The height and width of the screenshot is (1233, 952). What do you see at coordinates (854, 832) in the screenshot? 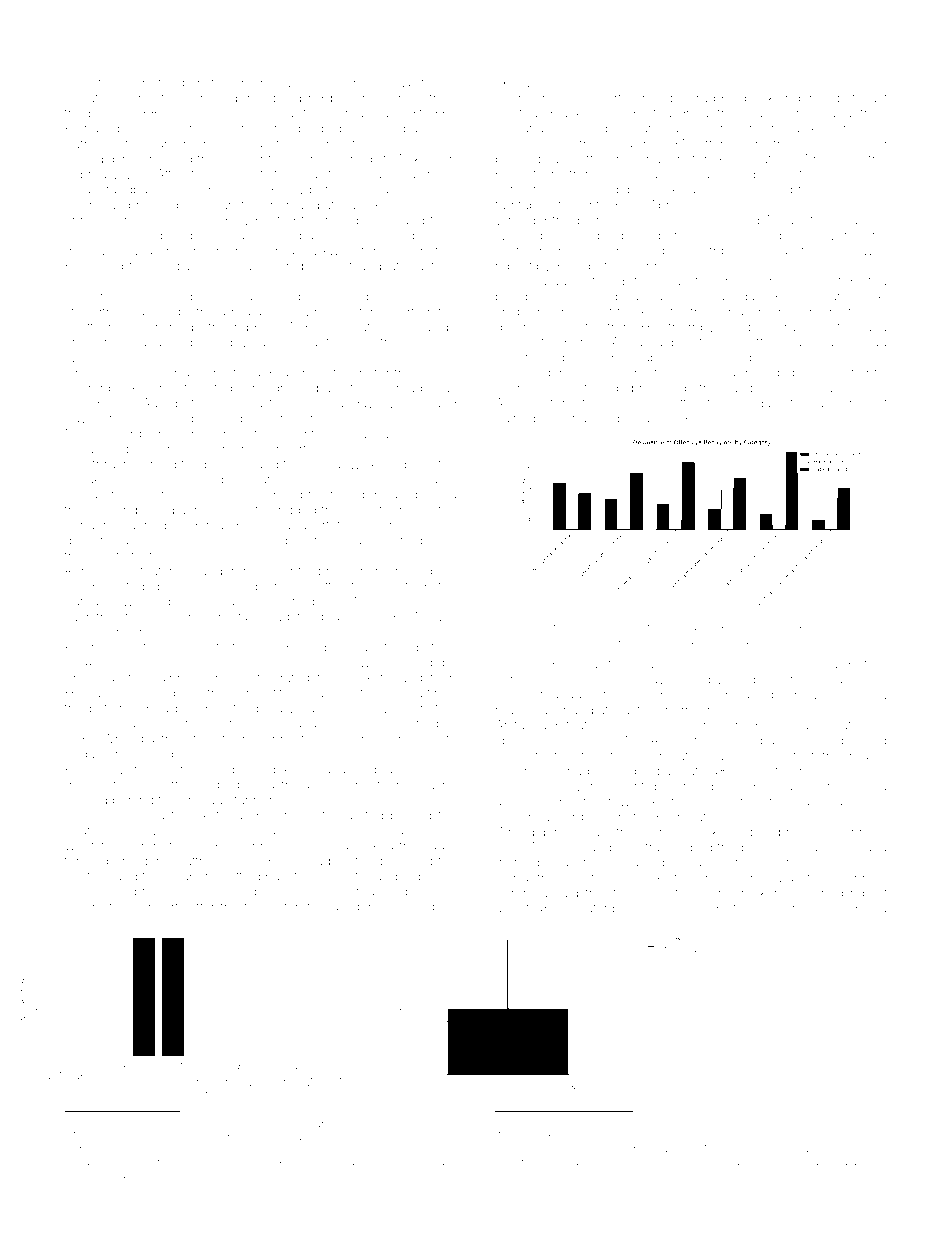
I see `Linh` at bounding box center [854, 832].
